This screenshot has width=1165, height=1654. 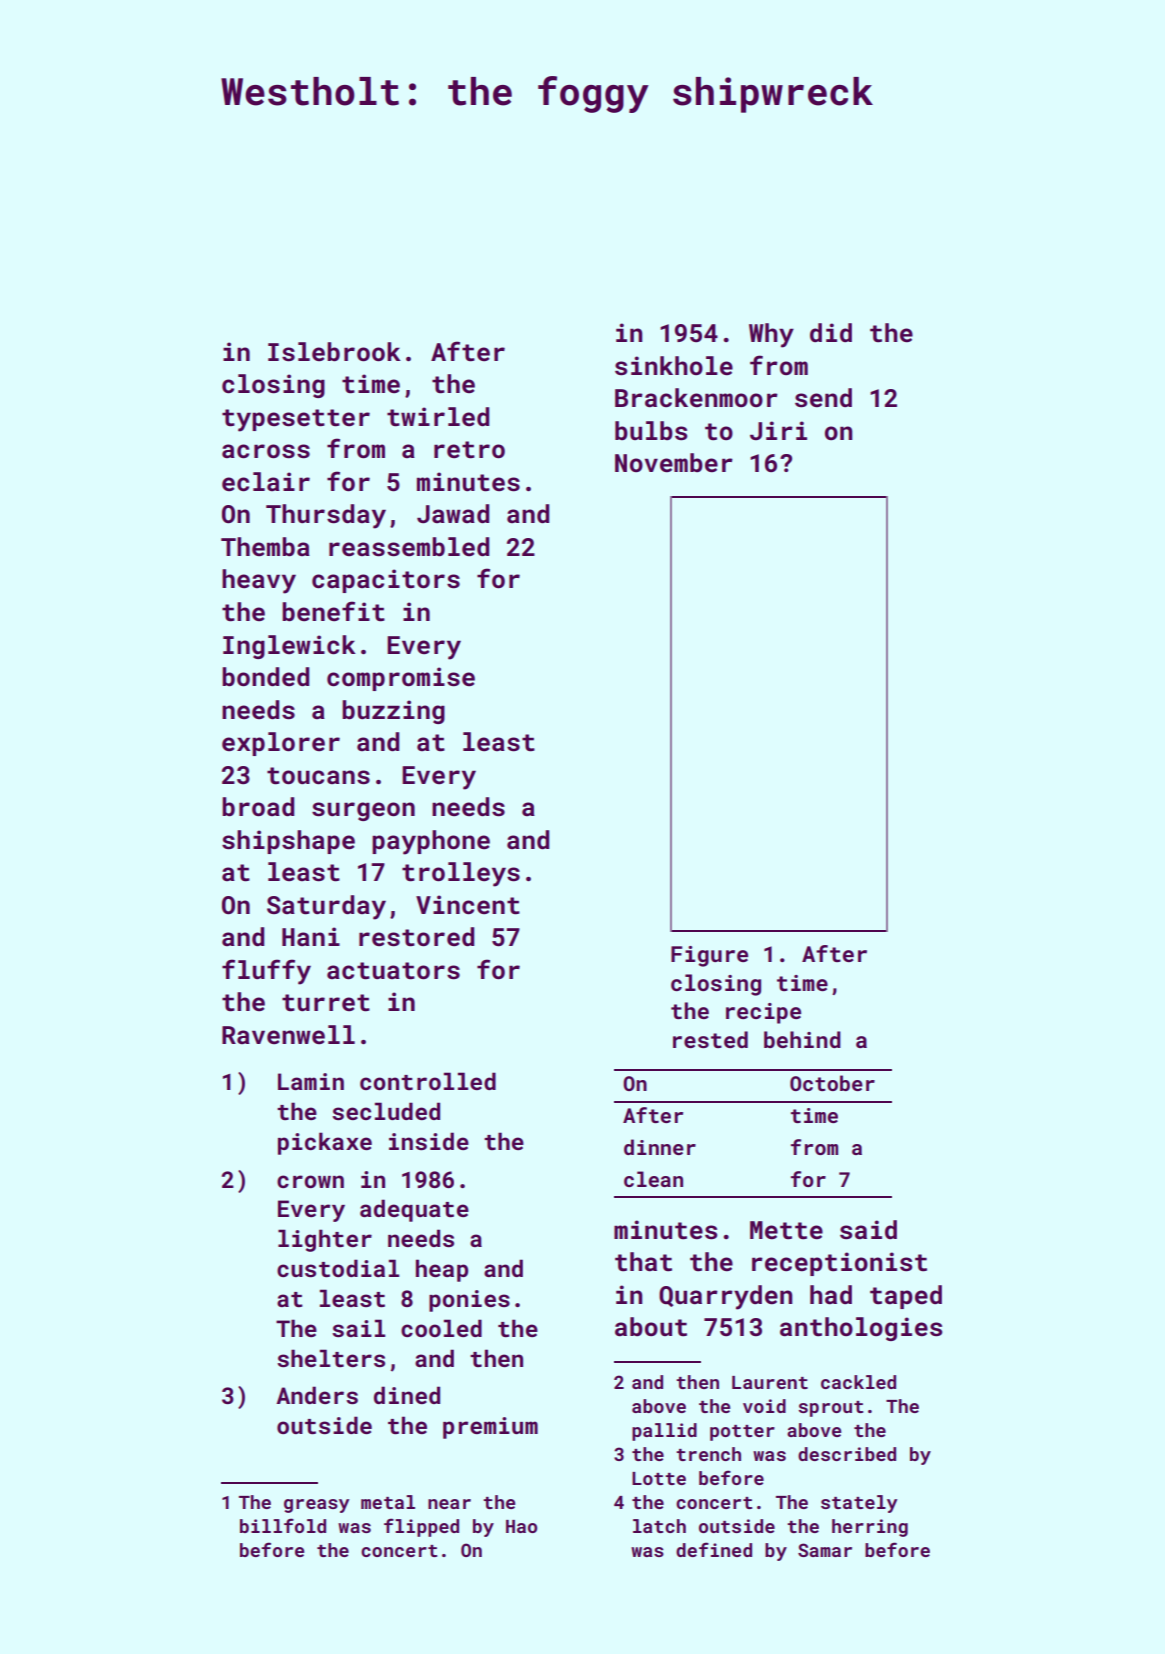 I want to click on did, so click(x=831, y=332).
